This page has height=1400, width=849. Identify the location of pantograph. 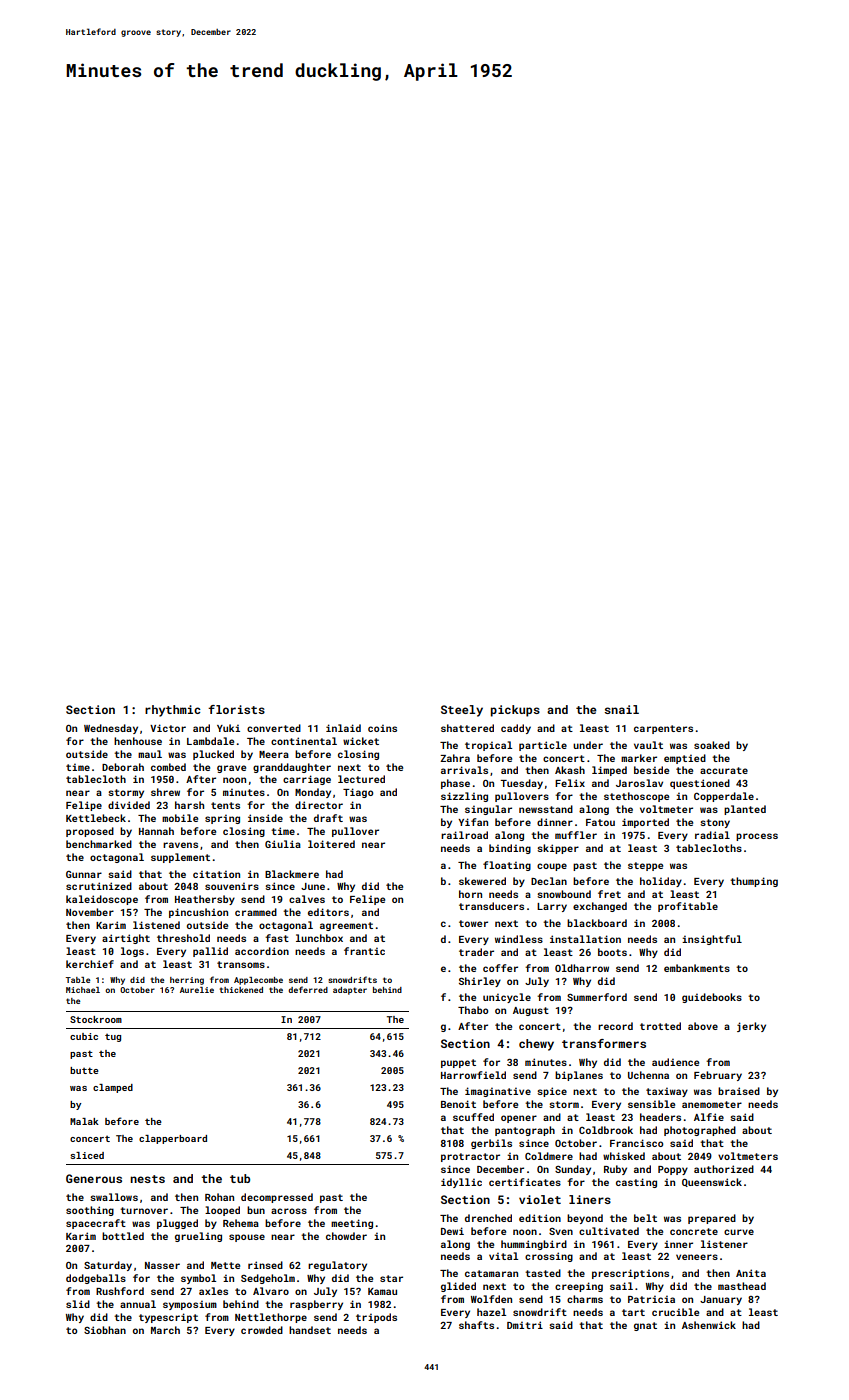
(525, 1131).
